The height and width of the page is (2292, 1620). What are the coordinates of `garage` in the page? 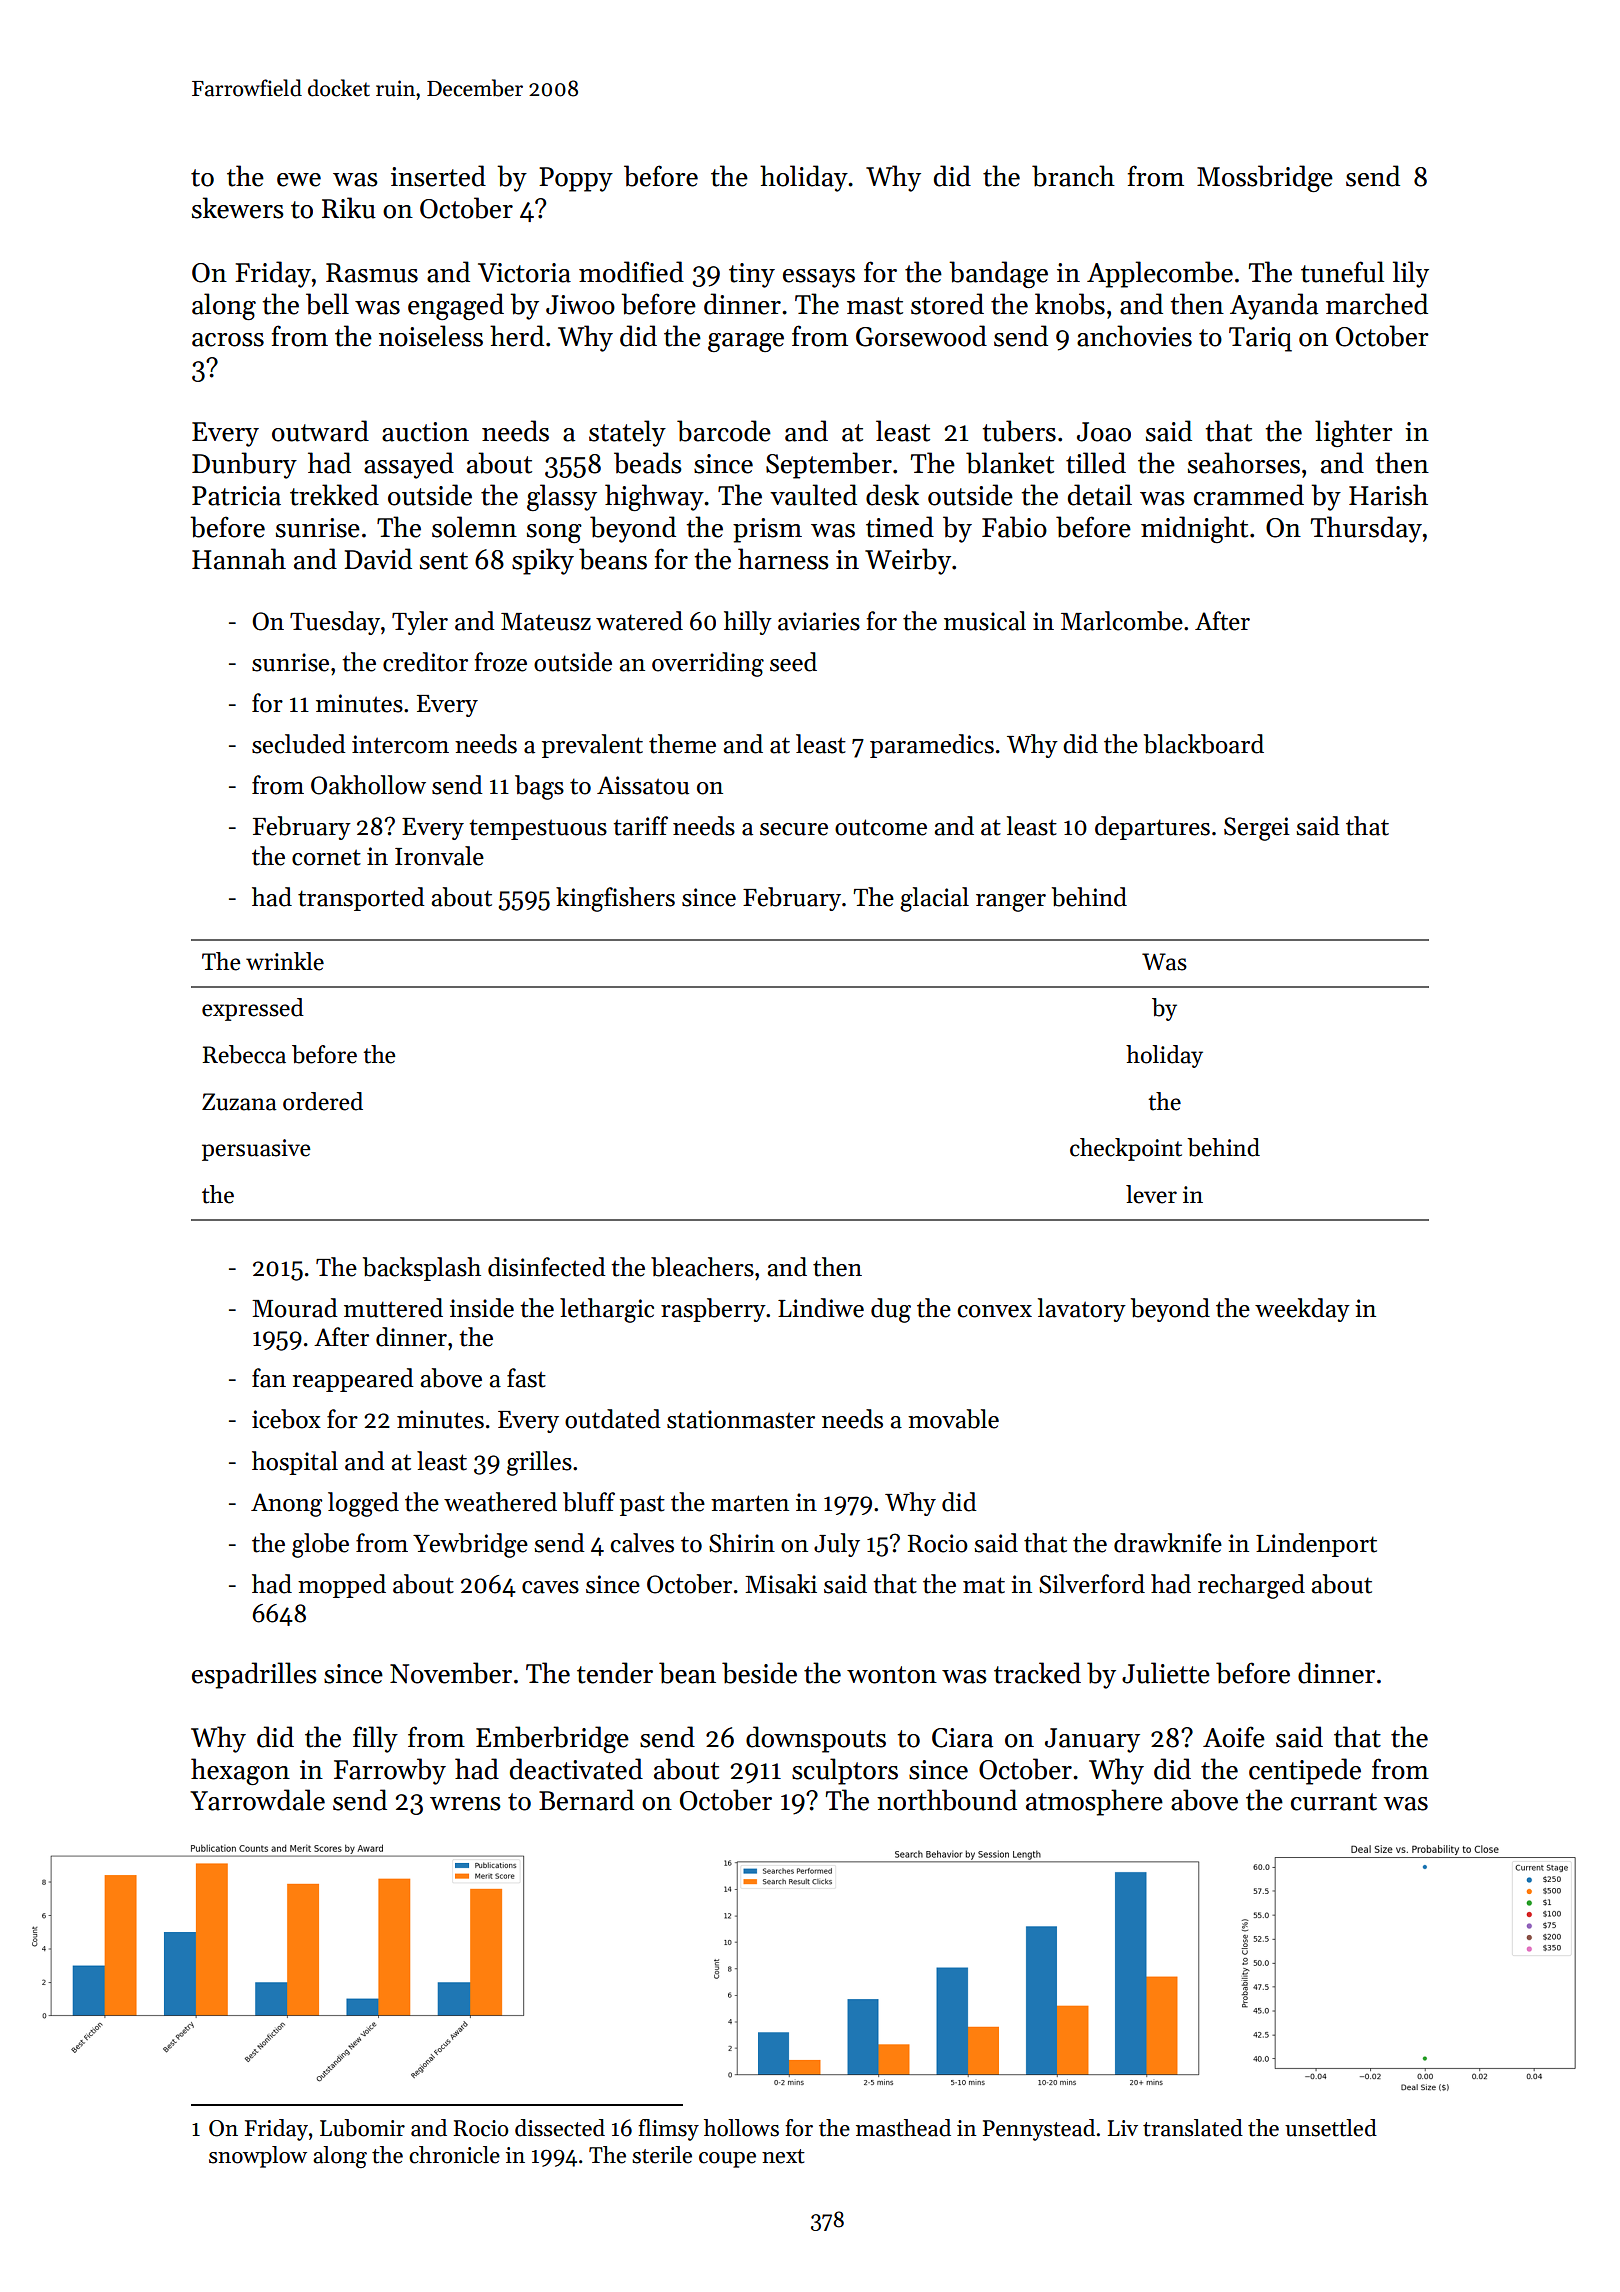 It's located at (746, 342).
